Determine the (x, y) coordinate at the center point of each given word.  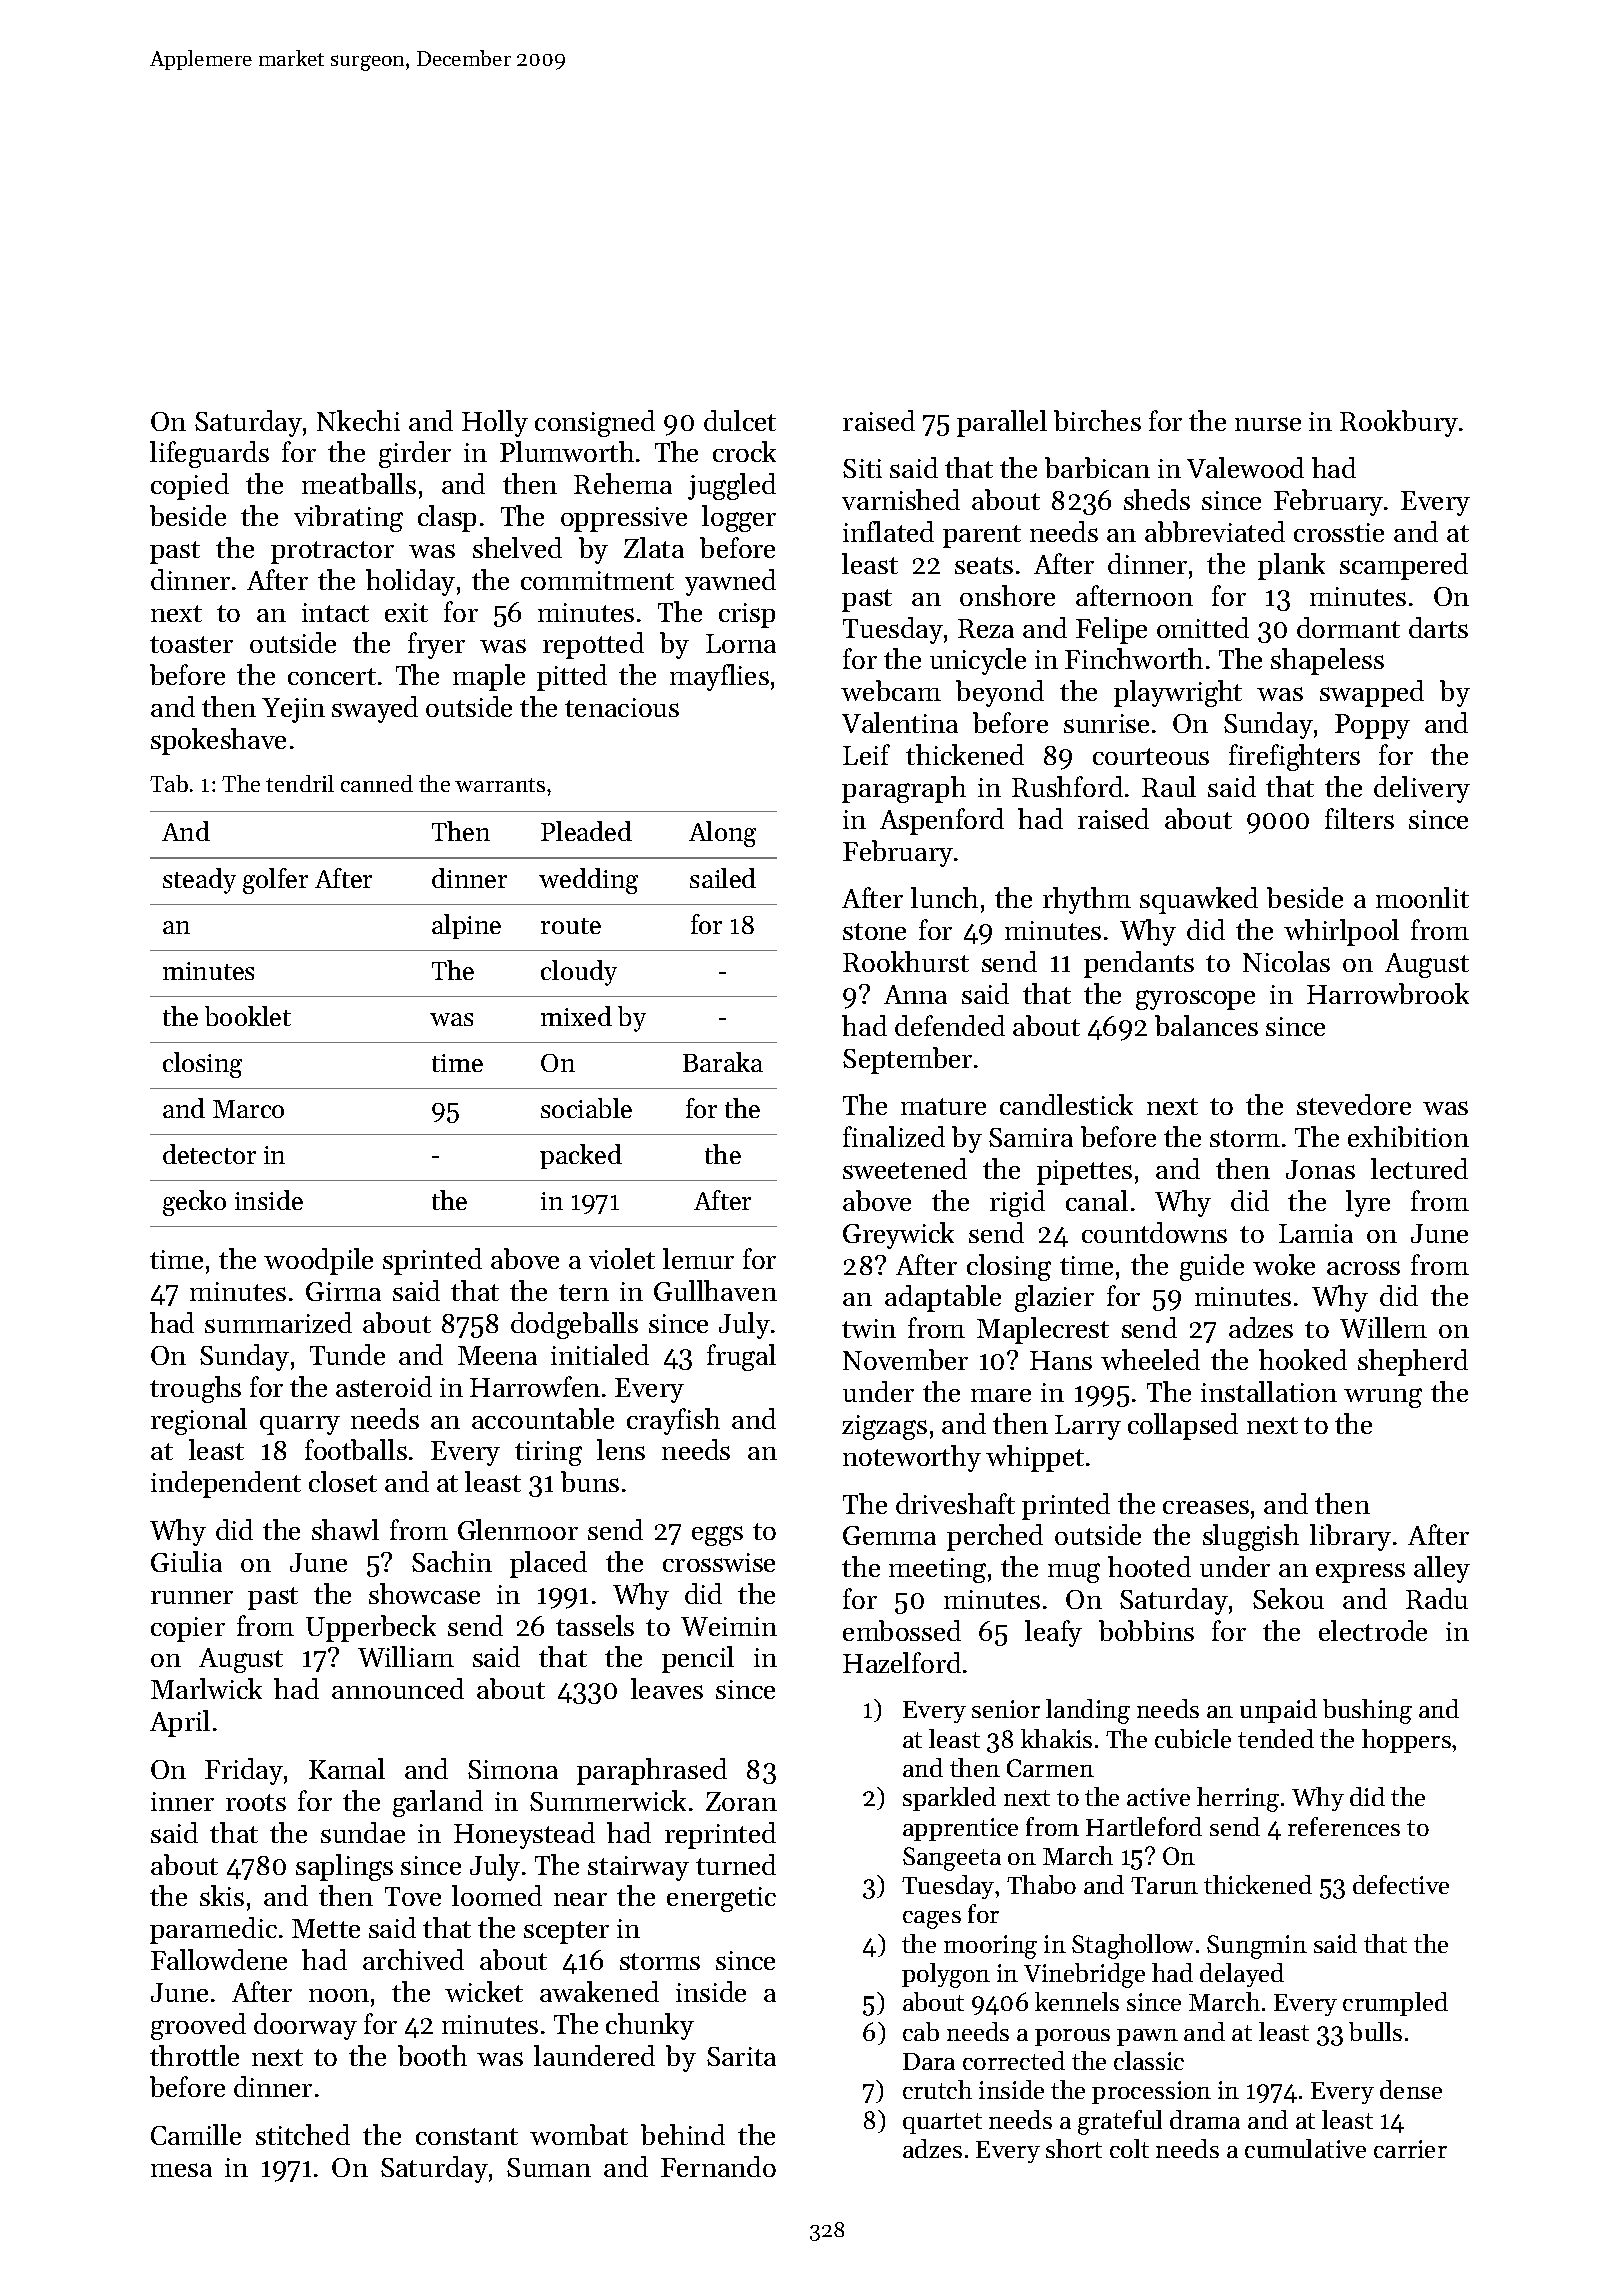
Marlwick (206, 1688)
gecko (194, 1203)
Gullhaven (715, 1290)
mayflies (719, 677)
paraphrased (652, 1771)
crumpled (1395, 2004)
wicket (484, 1991)
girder (415, 454)
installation (1269, 1391)
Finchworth (1134, 658)
